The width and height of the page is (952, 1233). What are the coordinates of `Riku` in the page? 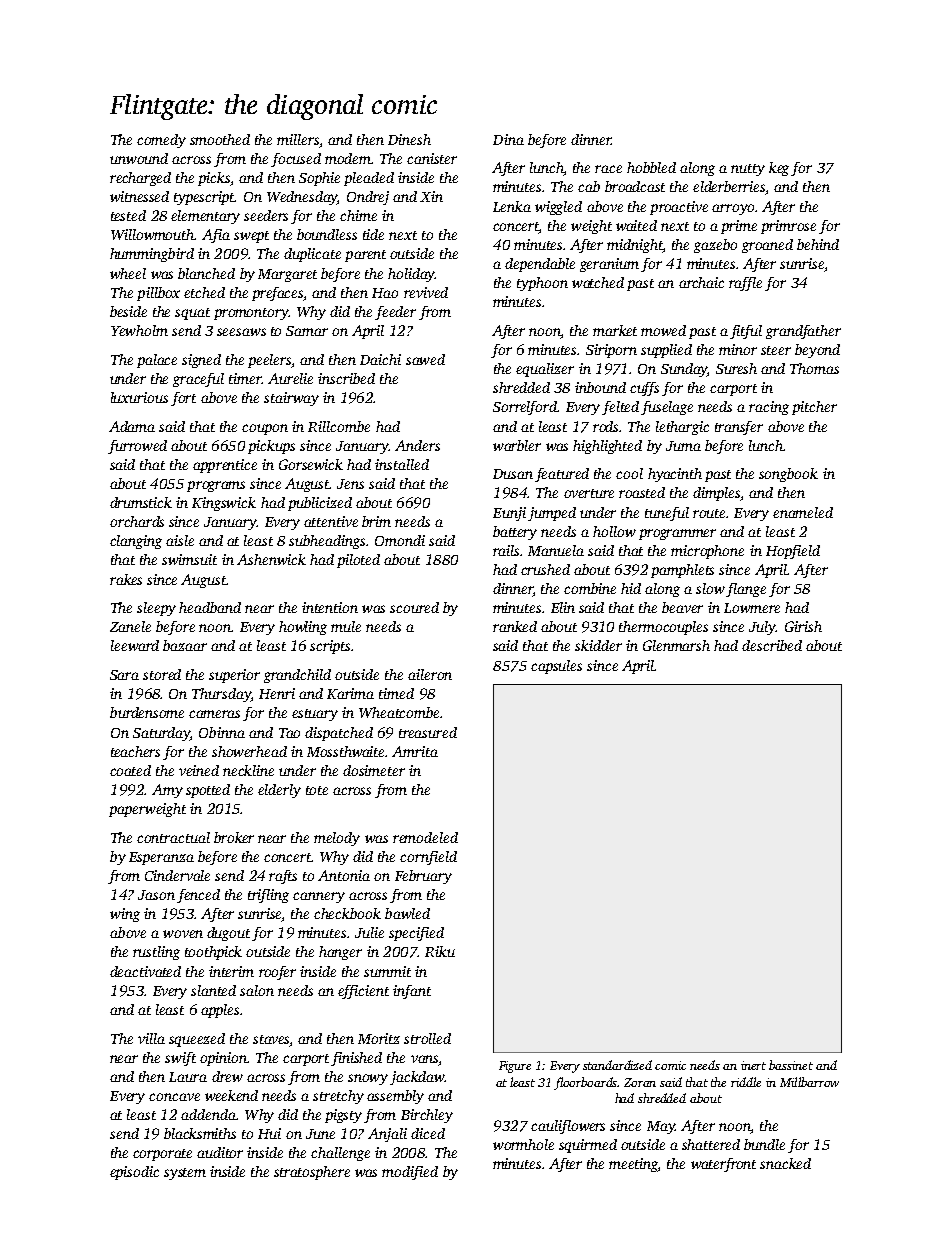 It's located at (440, 951).
